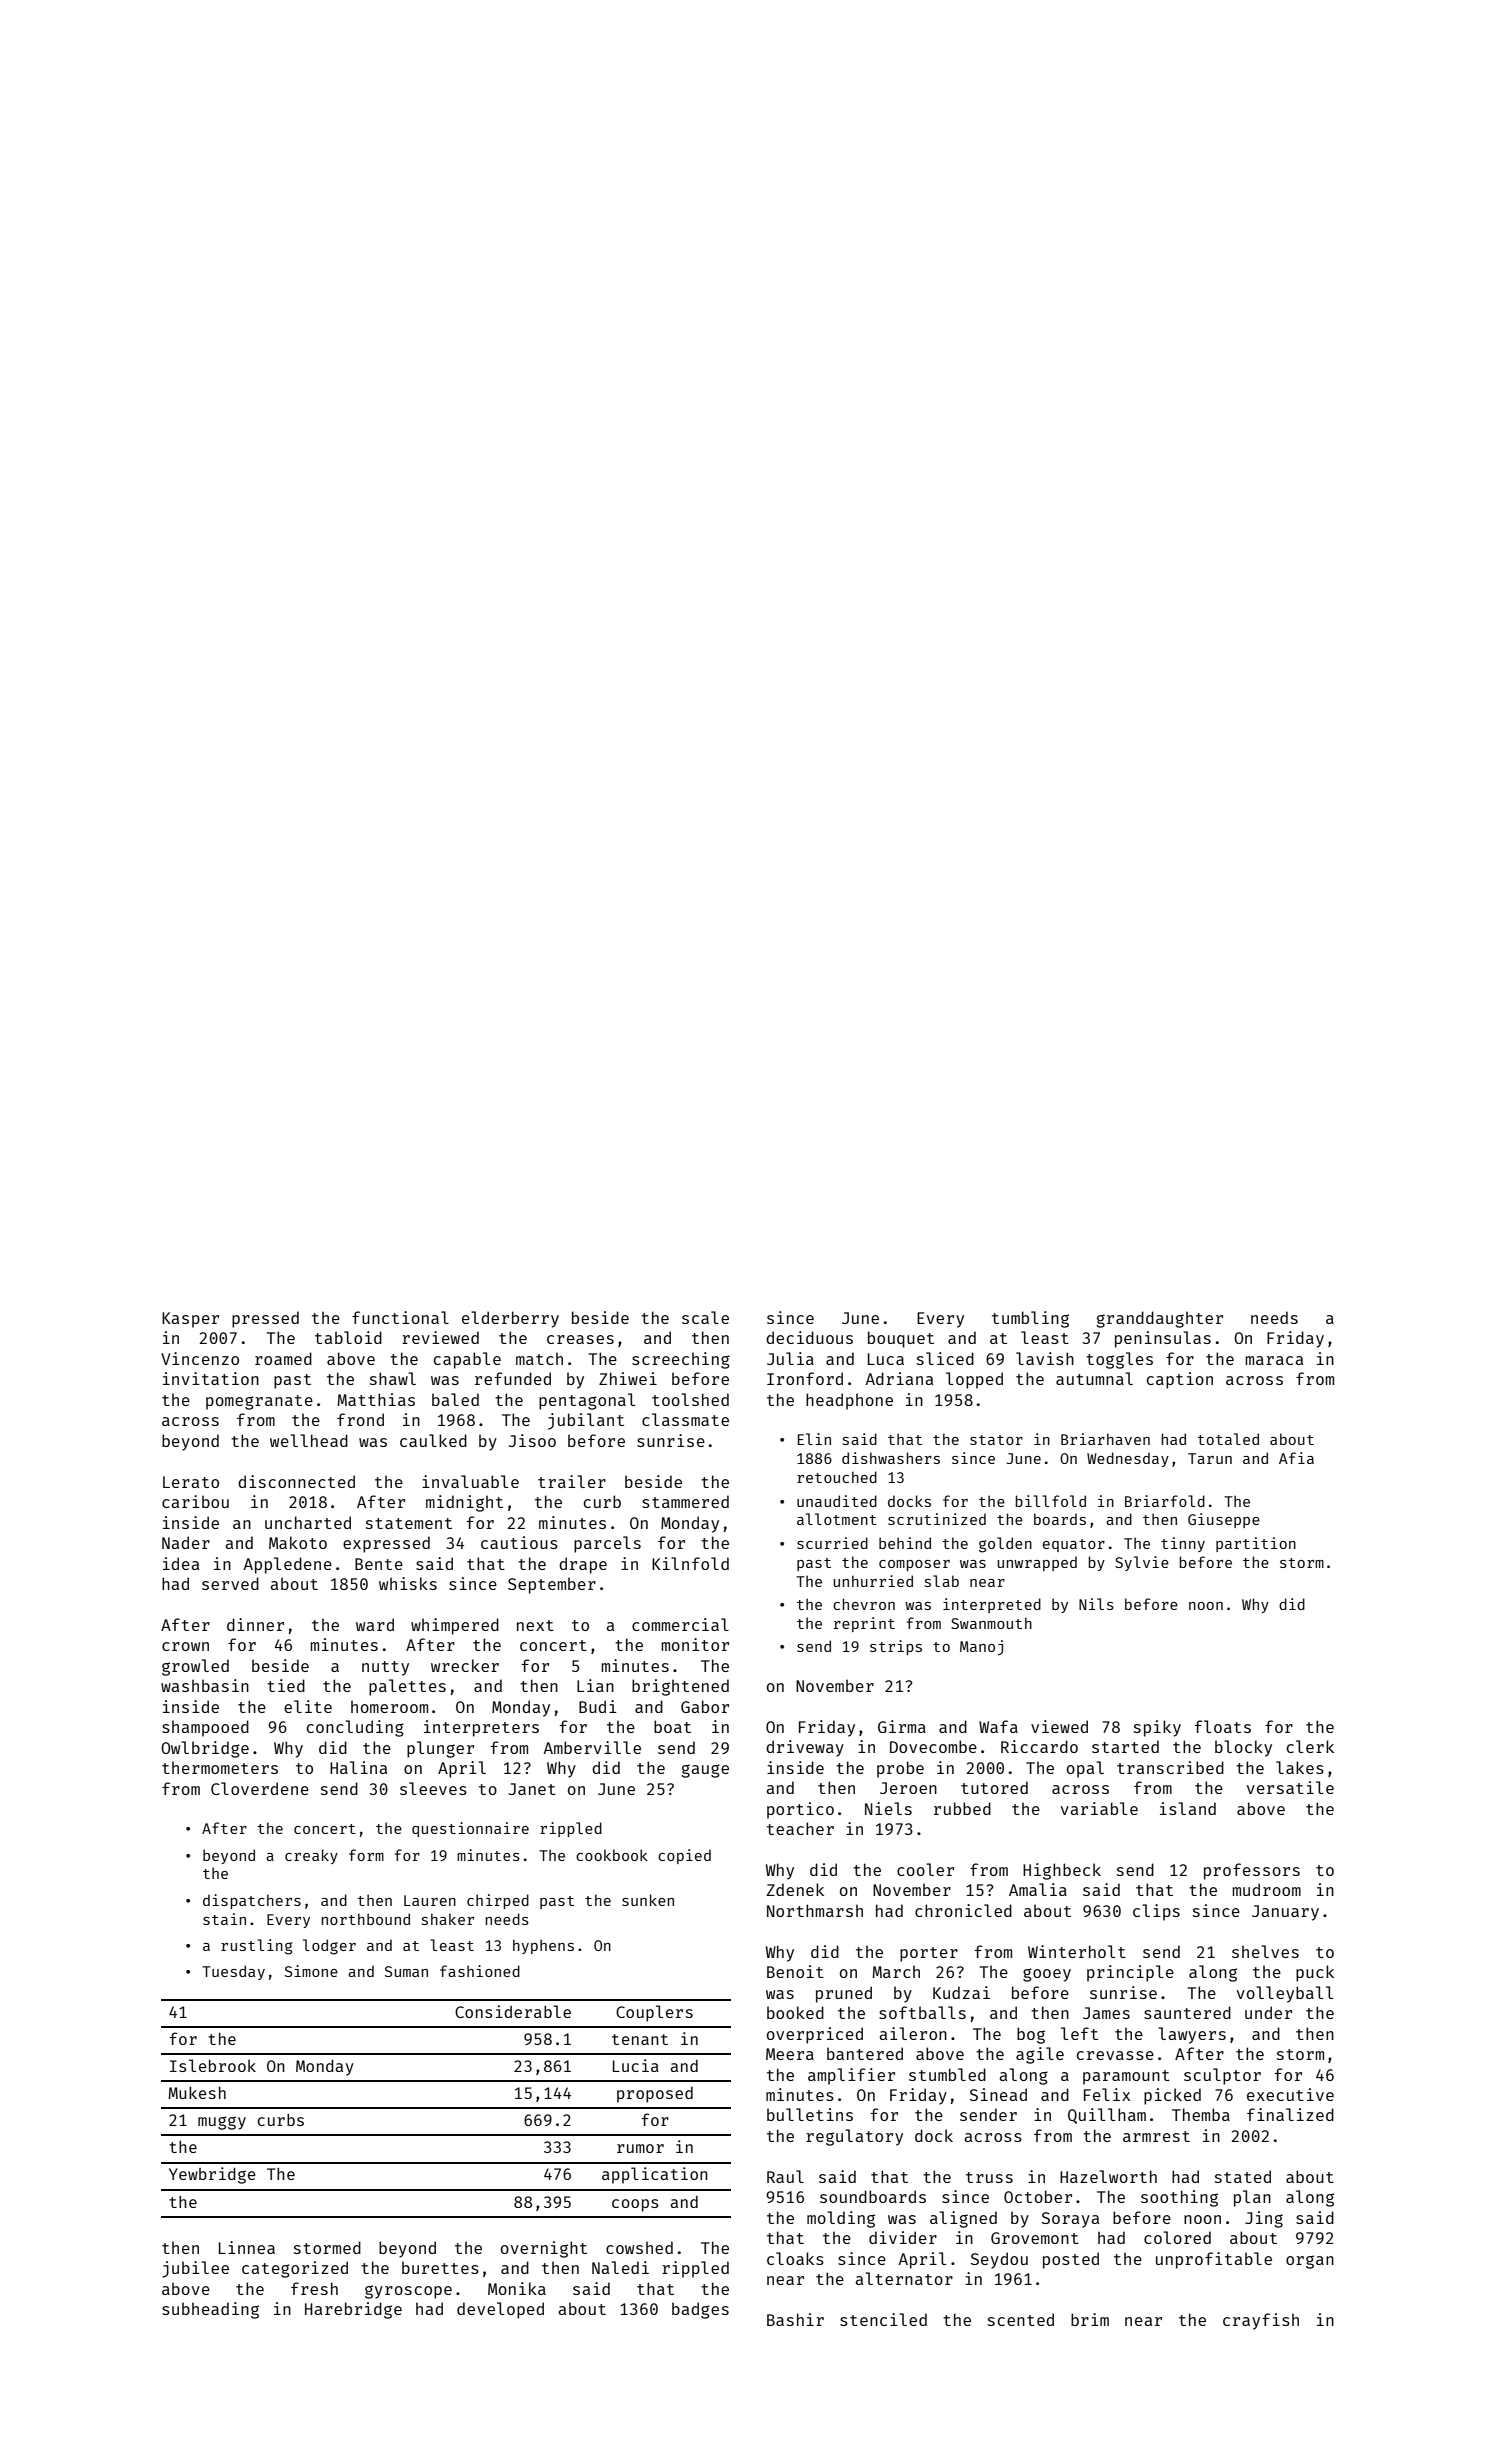  What do you see at coordinates (1159, 1319) in the screenshot?
I see `granddaughter` at bounding box center [1159, 1319].
